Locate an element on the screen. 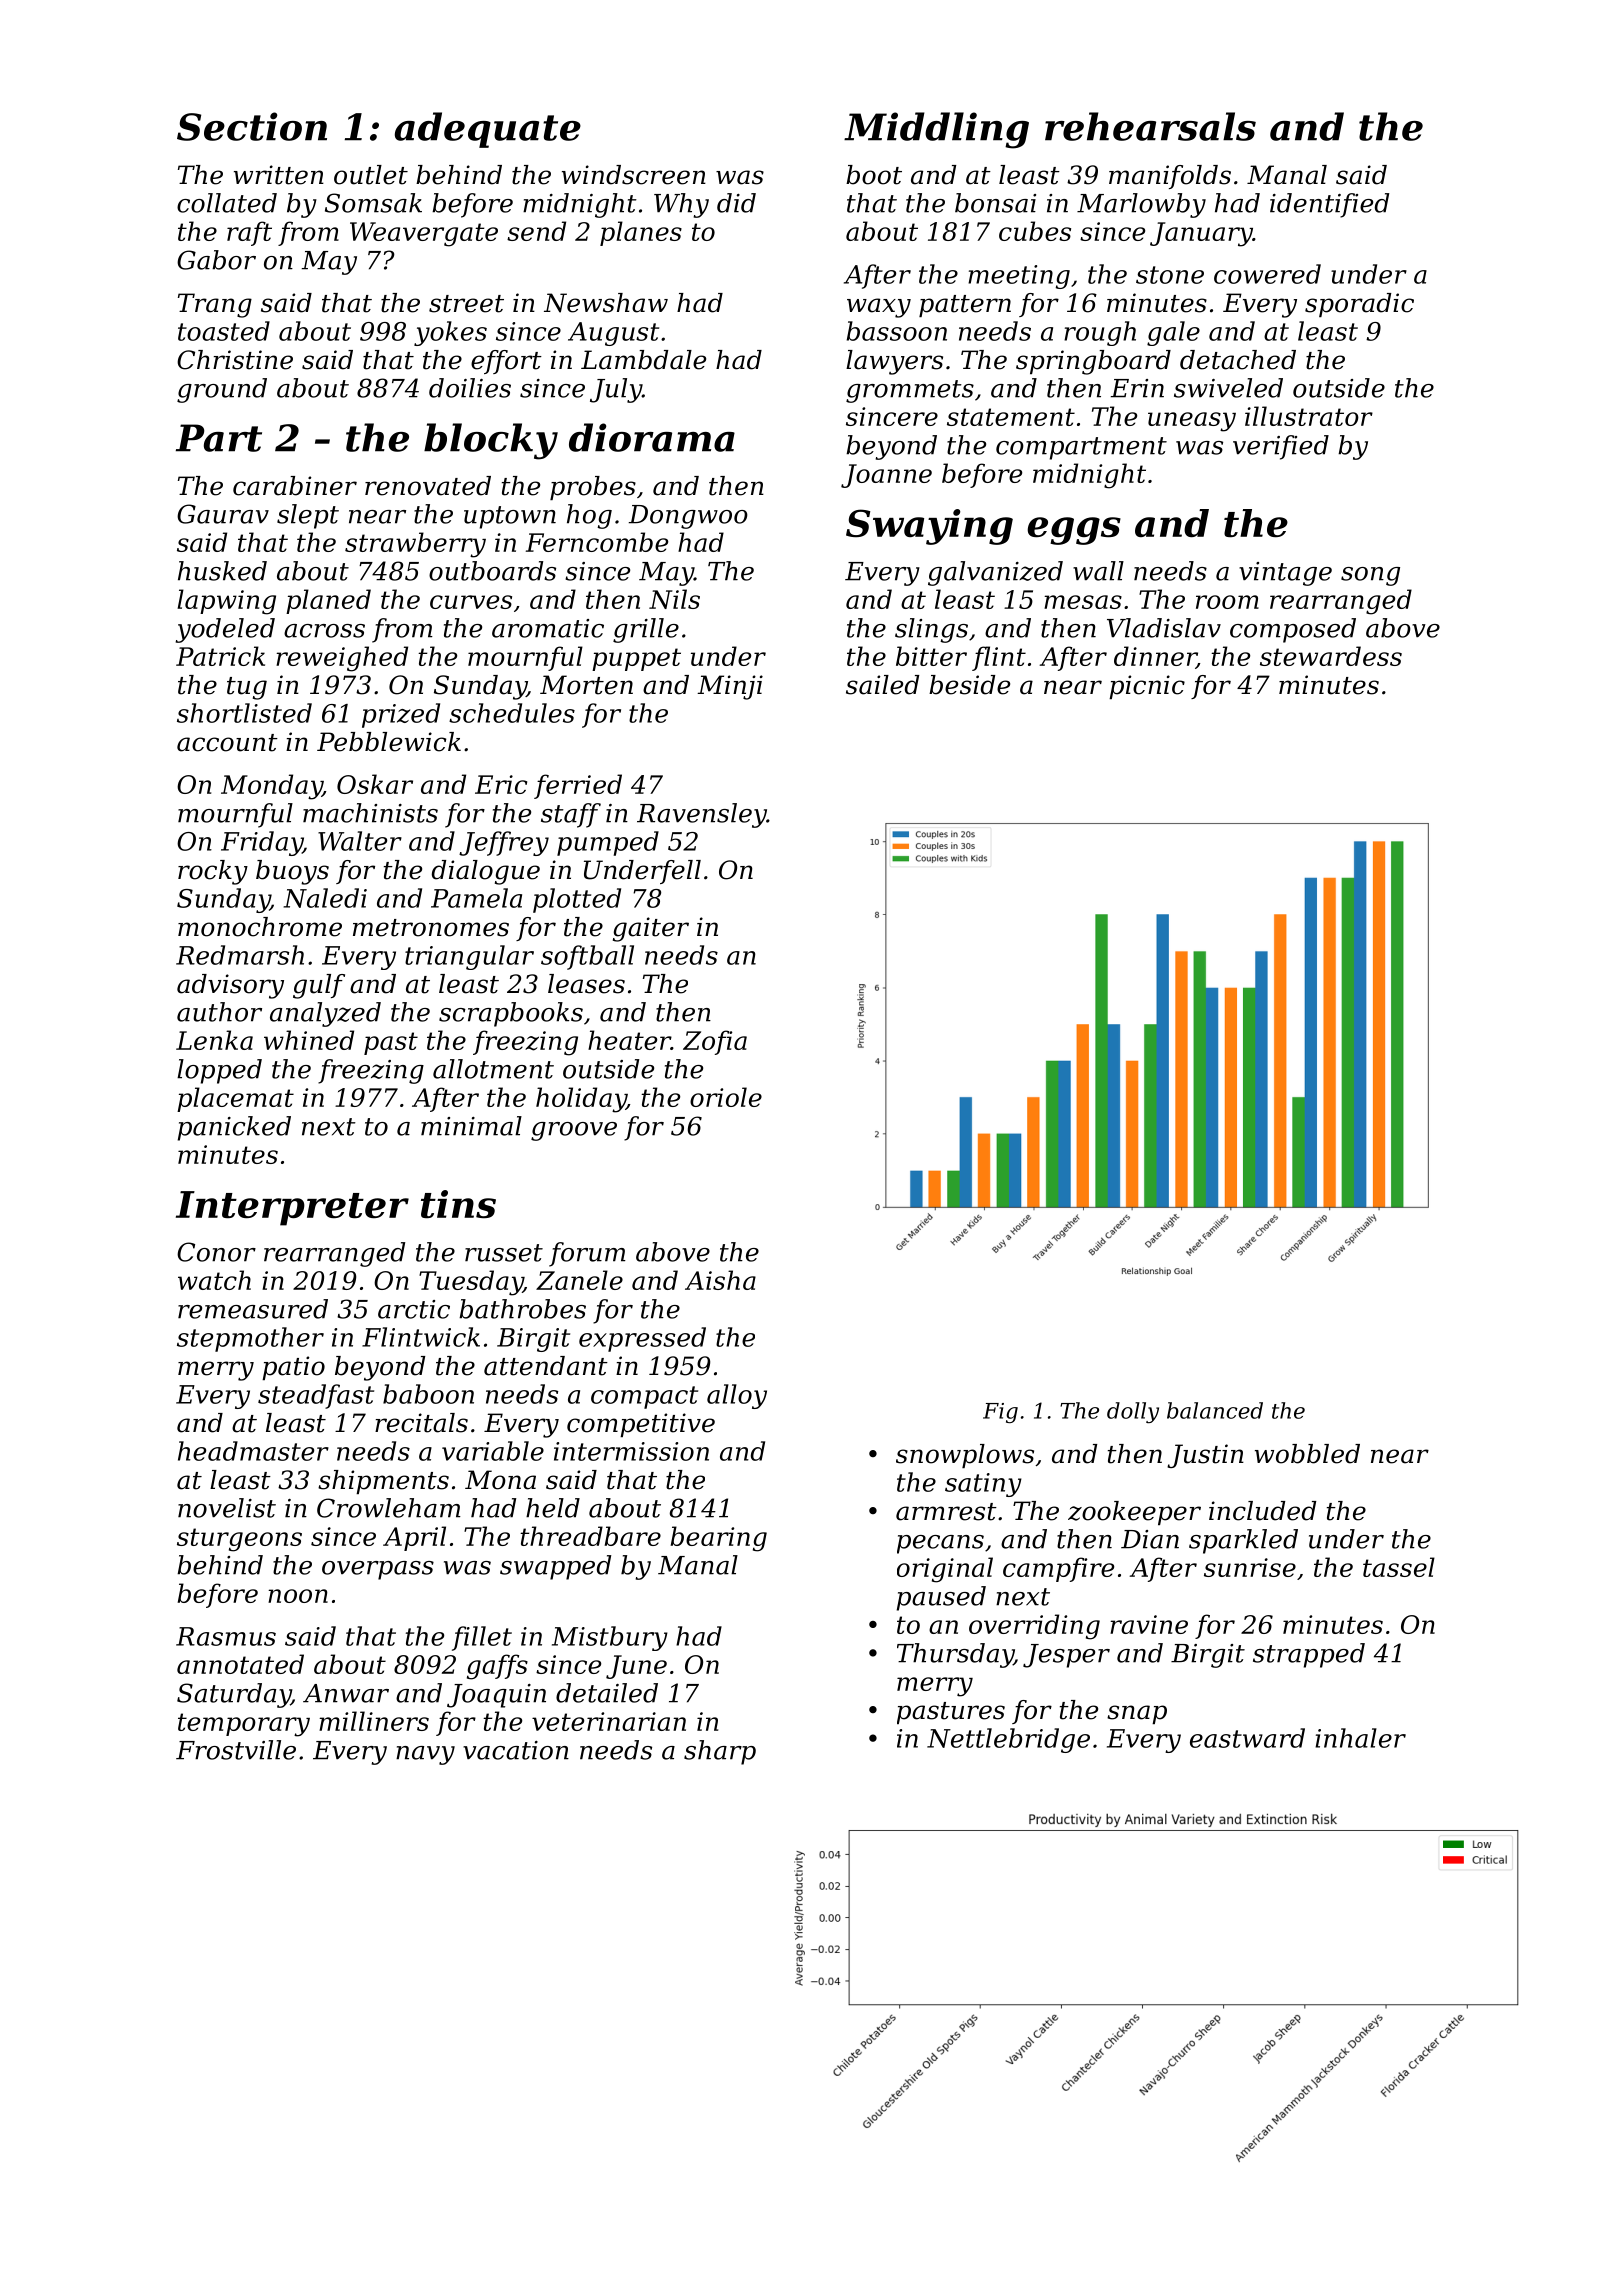  beside is located at coordinates (969, 685).
